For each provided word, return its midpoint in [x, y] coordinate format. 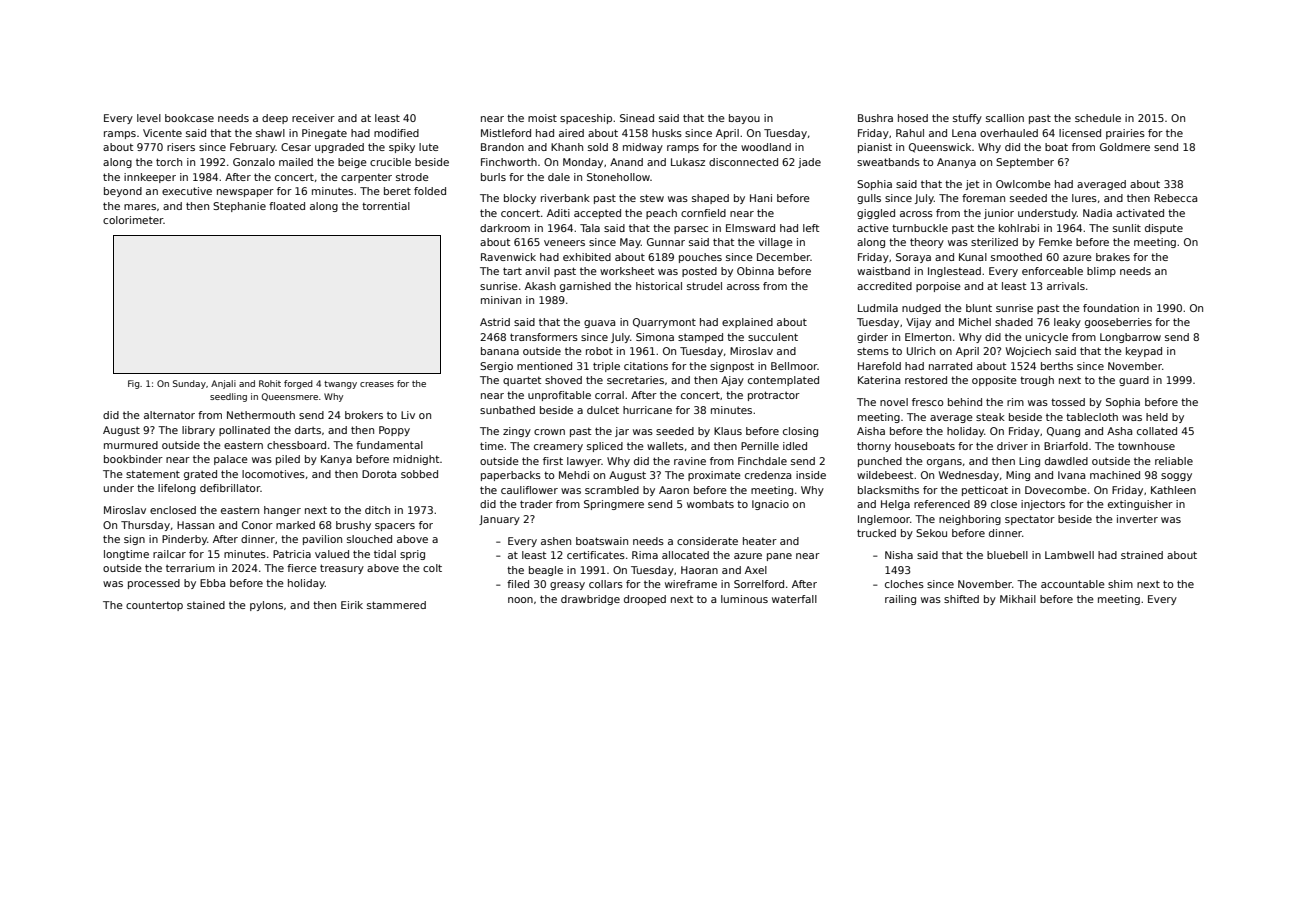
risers [181, 147]
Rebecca [1175, 198]
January [499, 520]
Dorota [379, 474]
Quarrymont [664, 323]
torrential [386, 206]
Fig [134, 384]
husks [667, 133]
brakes [1113, 257]
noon [520, 600]
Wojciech [1028, 352]
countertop [154, 606]
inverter [1137, 519]
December [784, 257]
